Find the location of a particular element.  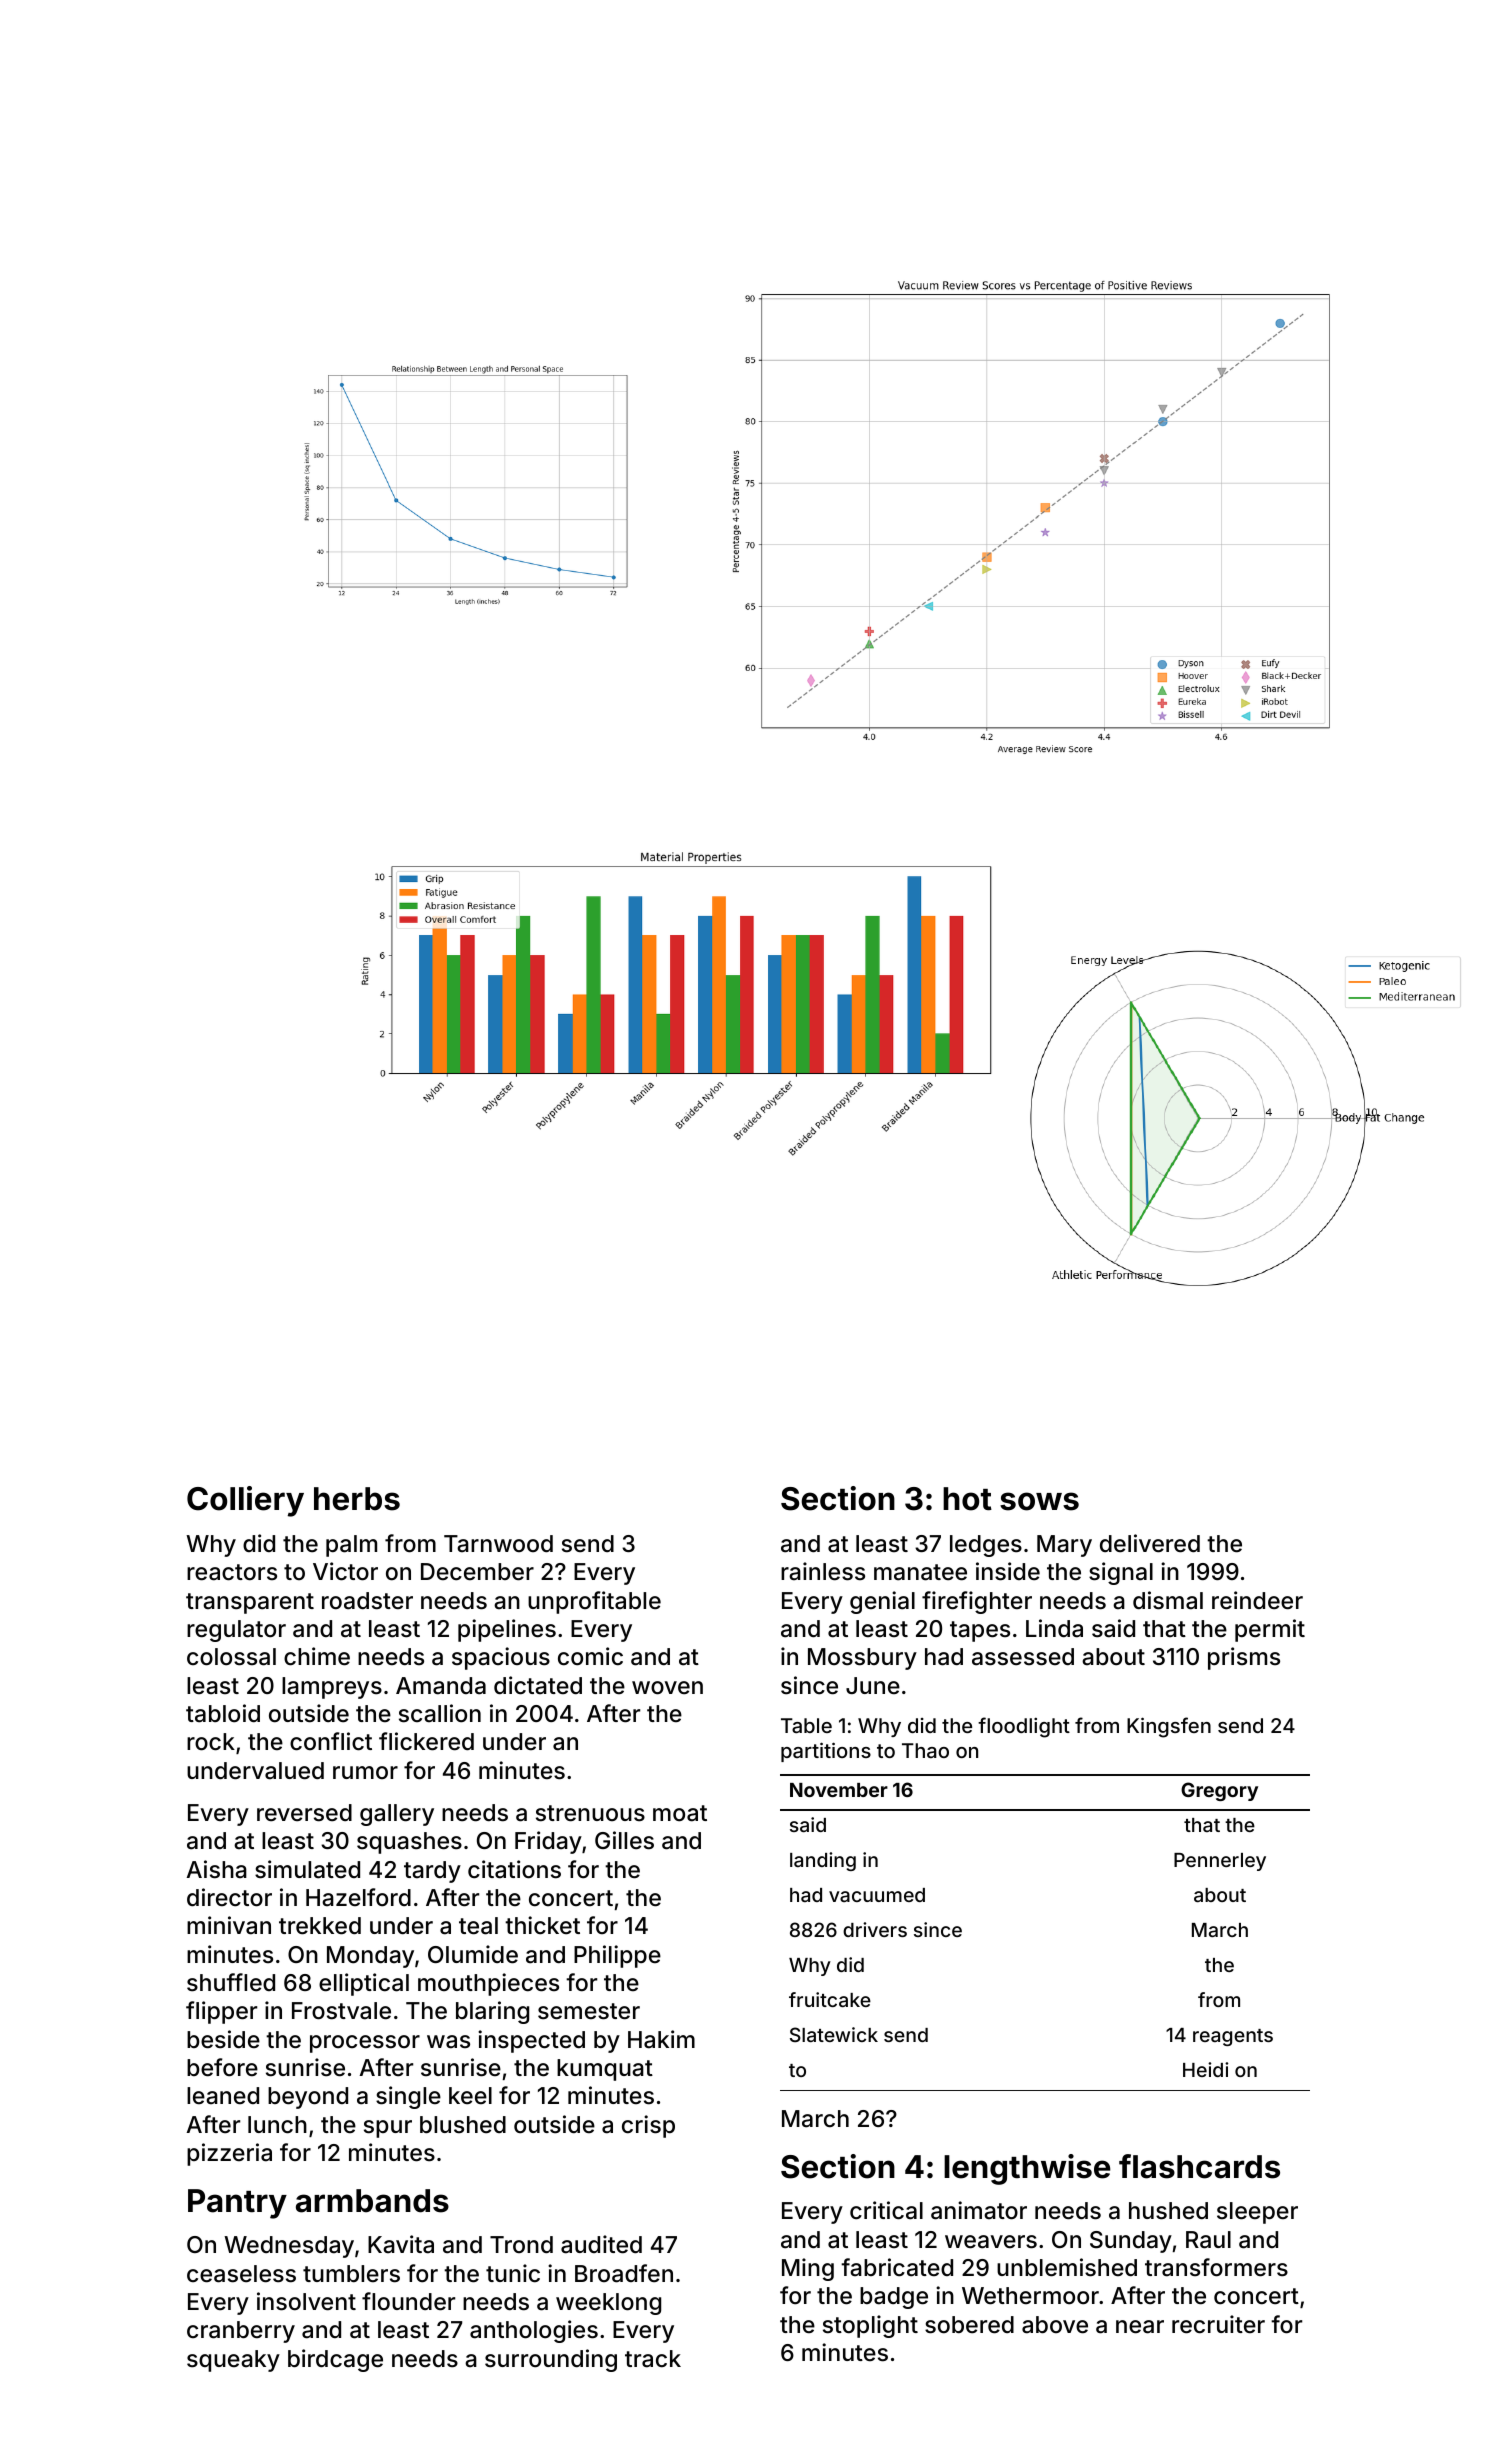

Tarnwood is located at coordinates (498, 1544).
